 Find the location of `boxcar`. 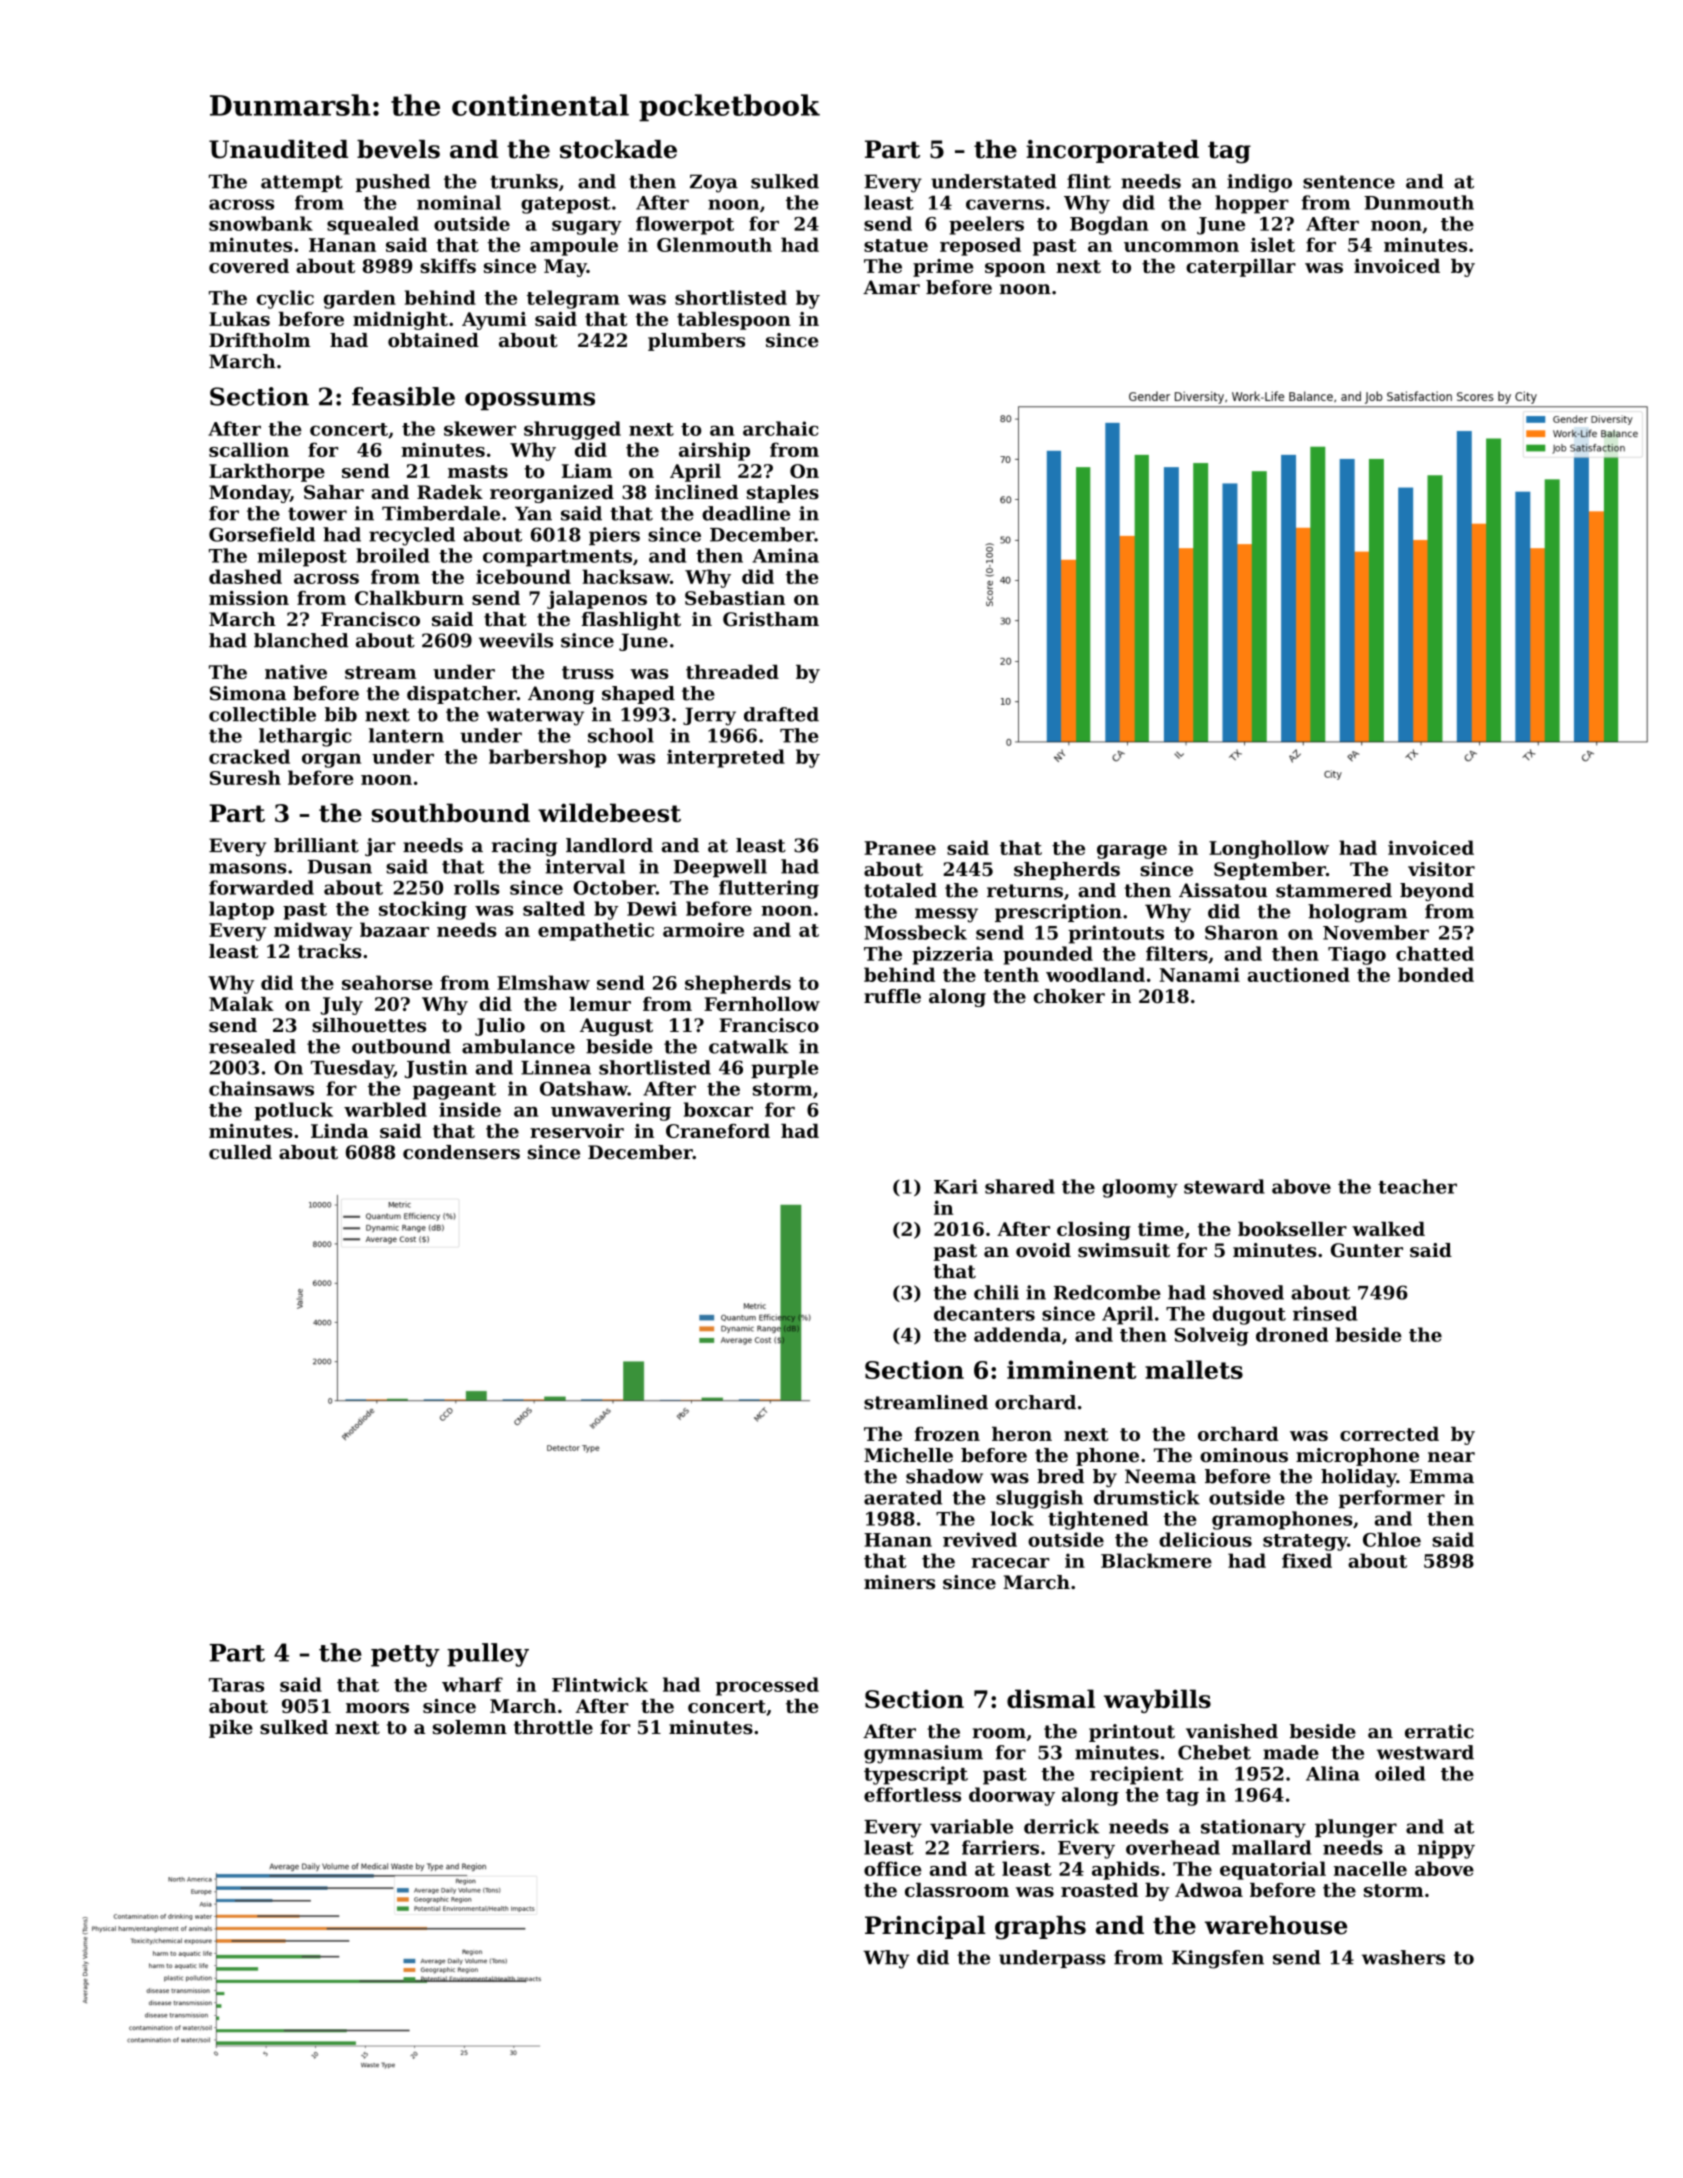

boxcar is located at coordinates (718, 1109).
